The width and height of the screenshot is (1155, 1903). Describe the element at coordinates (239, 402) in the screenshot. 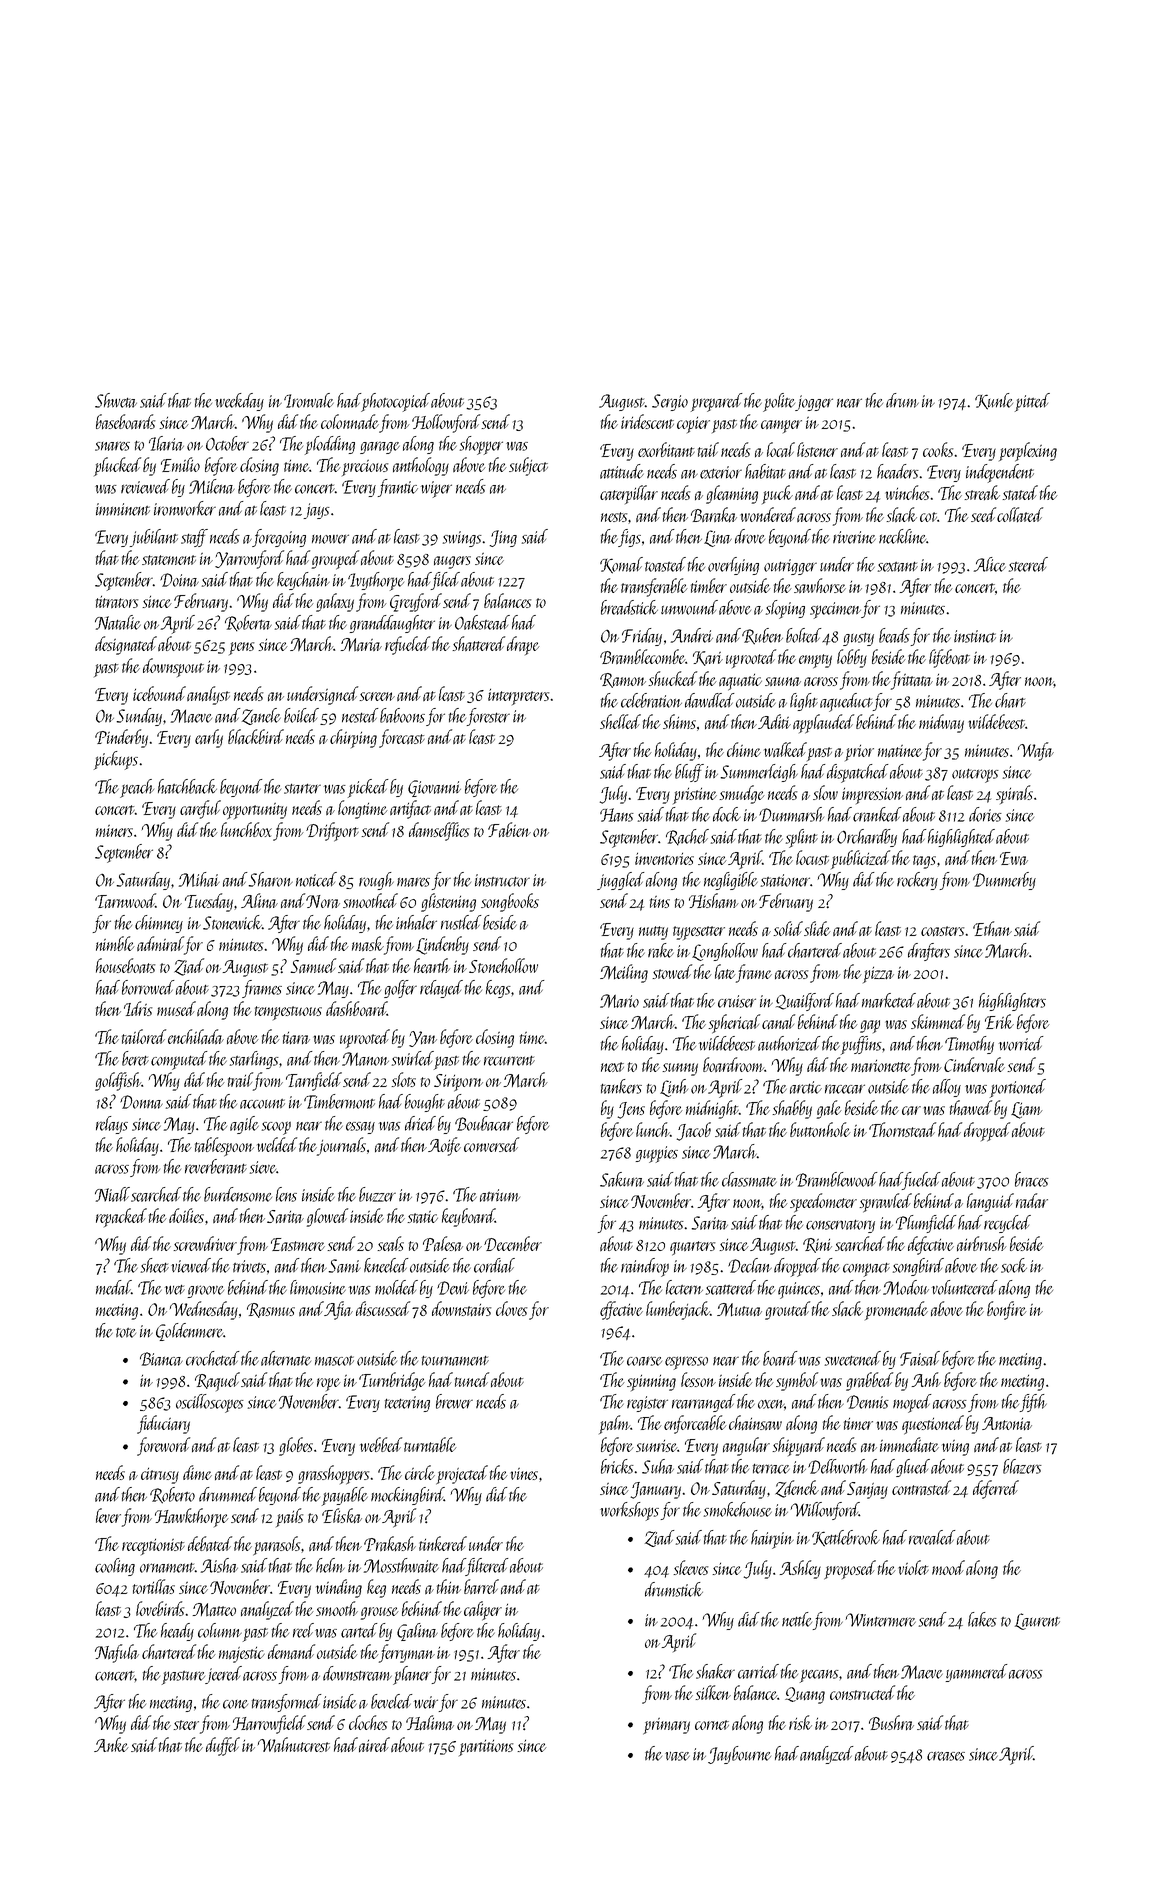

I see `weekday` at that location.
